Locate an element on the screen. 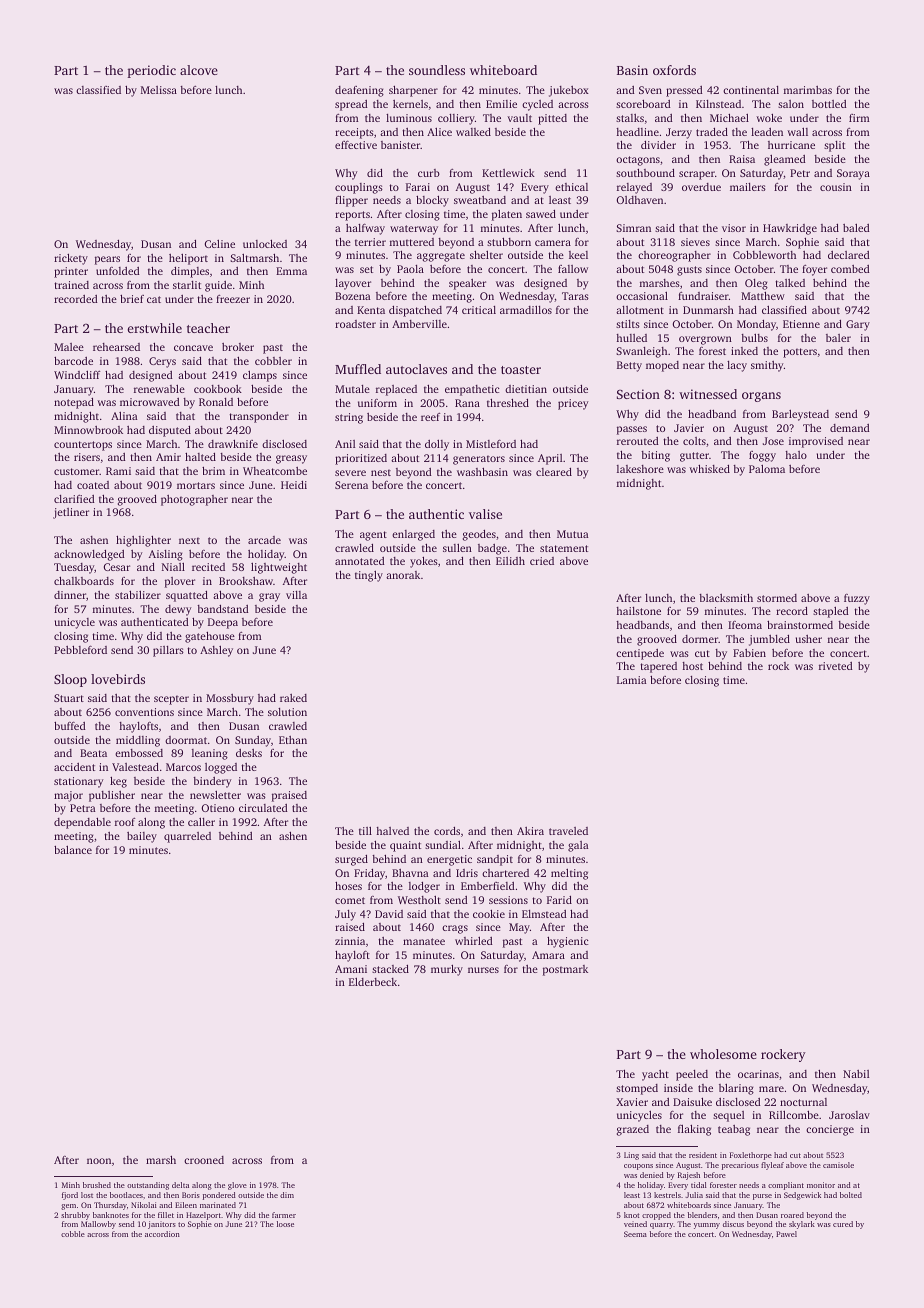  oxfords is located at coordinates (674, 70).
